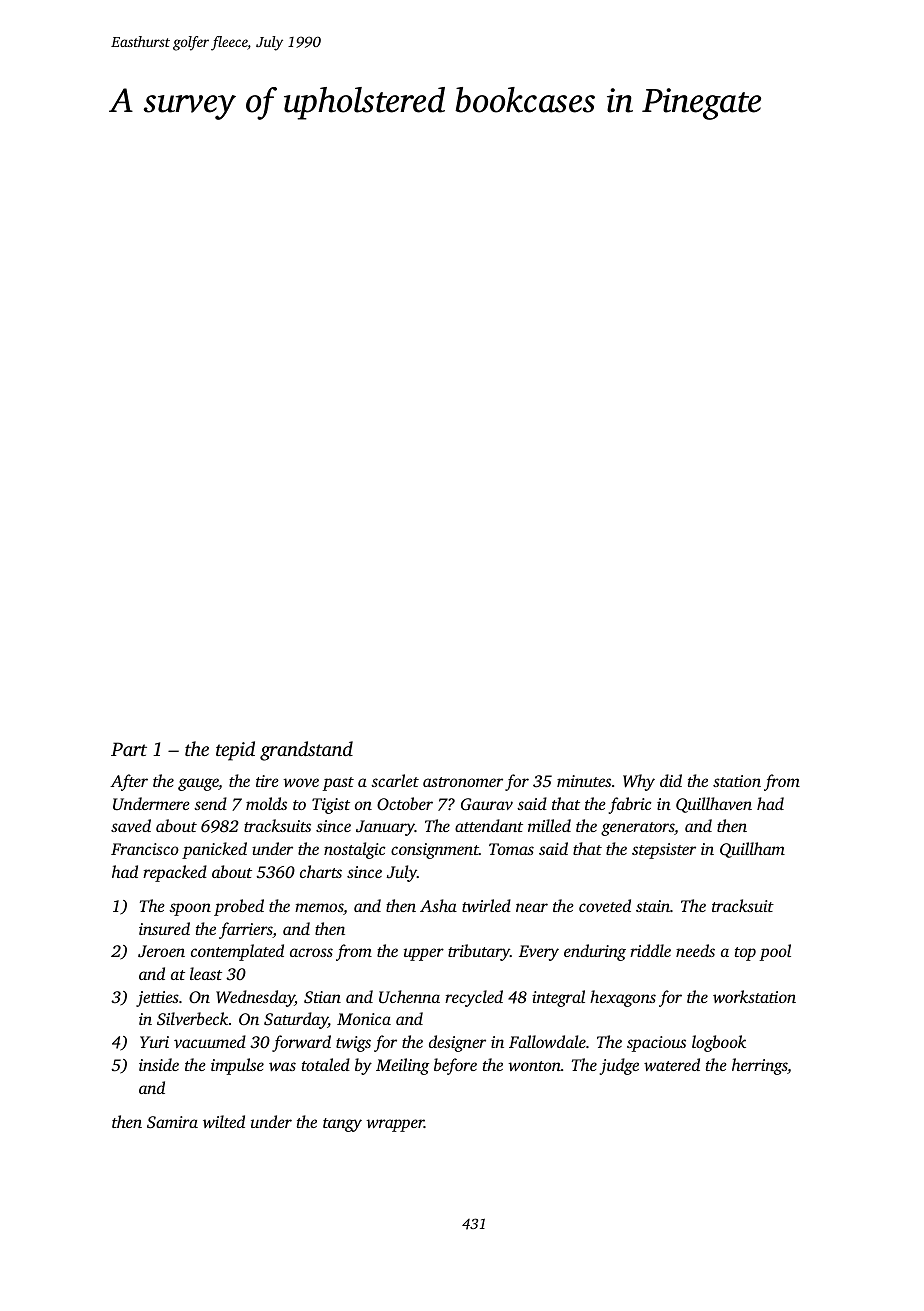  Describe the element at coordinates (235, 751) in the page. I see `tepid` at that location.
